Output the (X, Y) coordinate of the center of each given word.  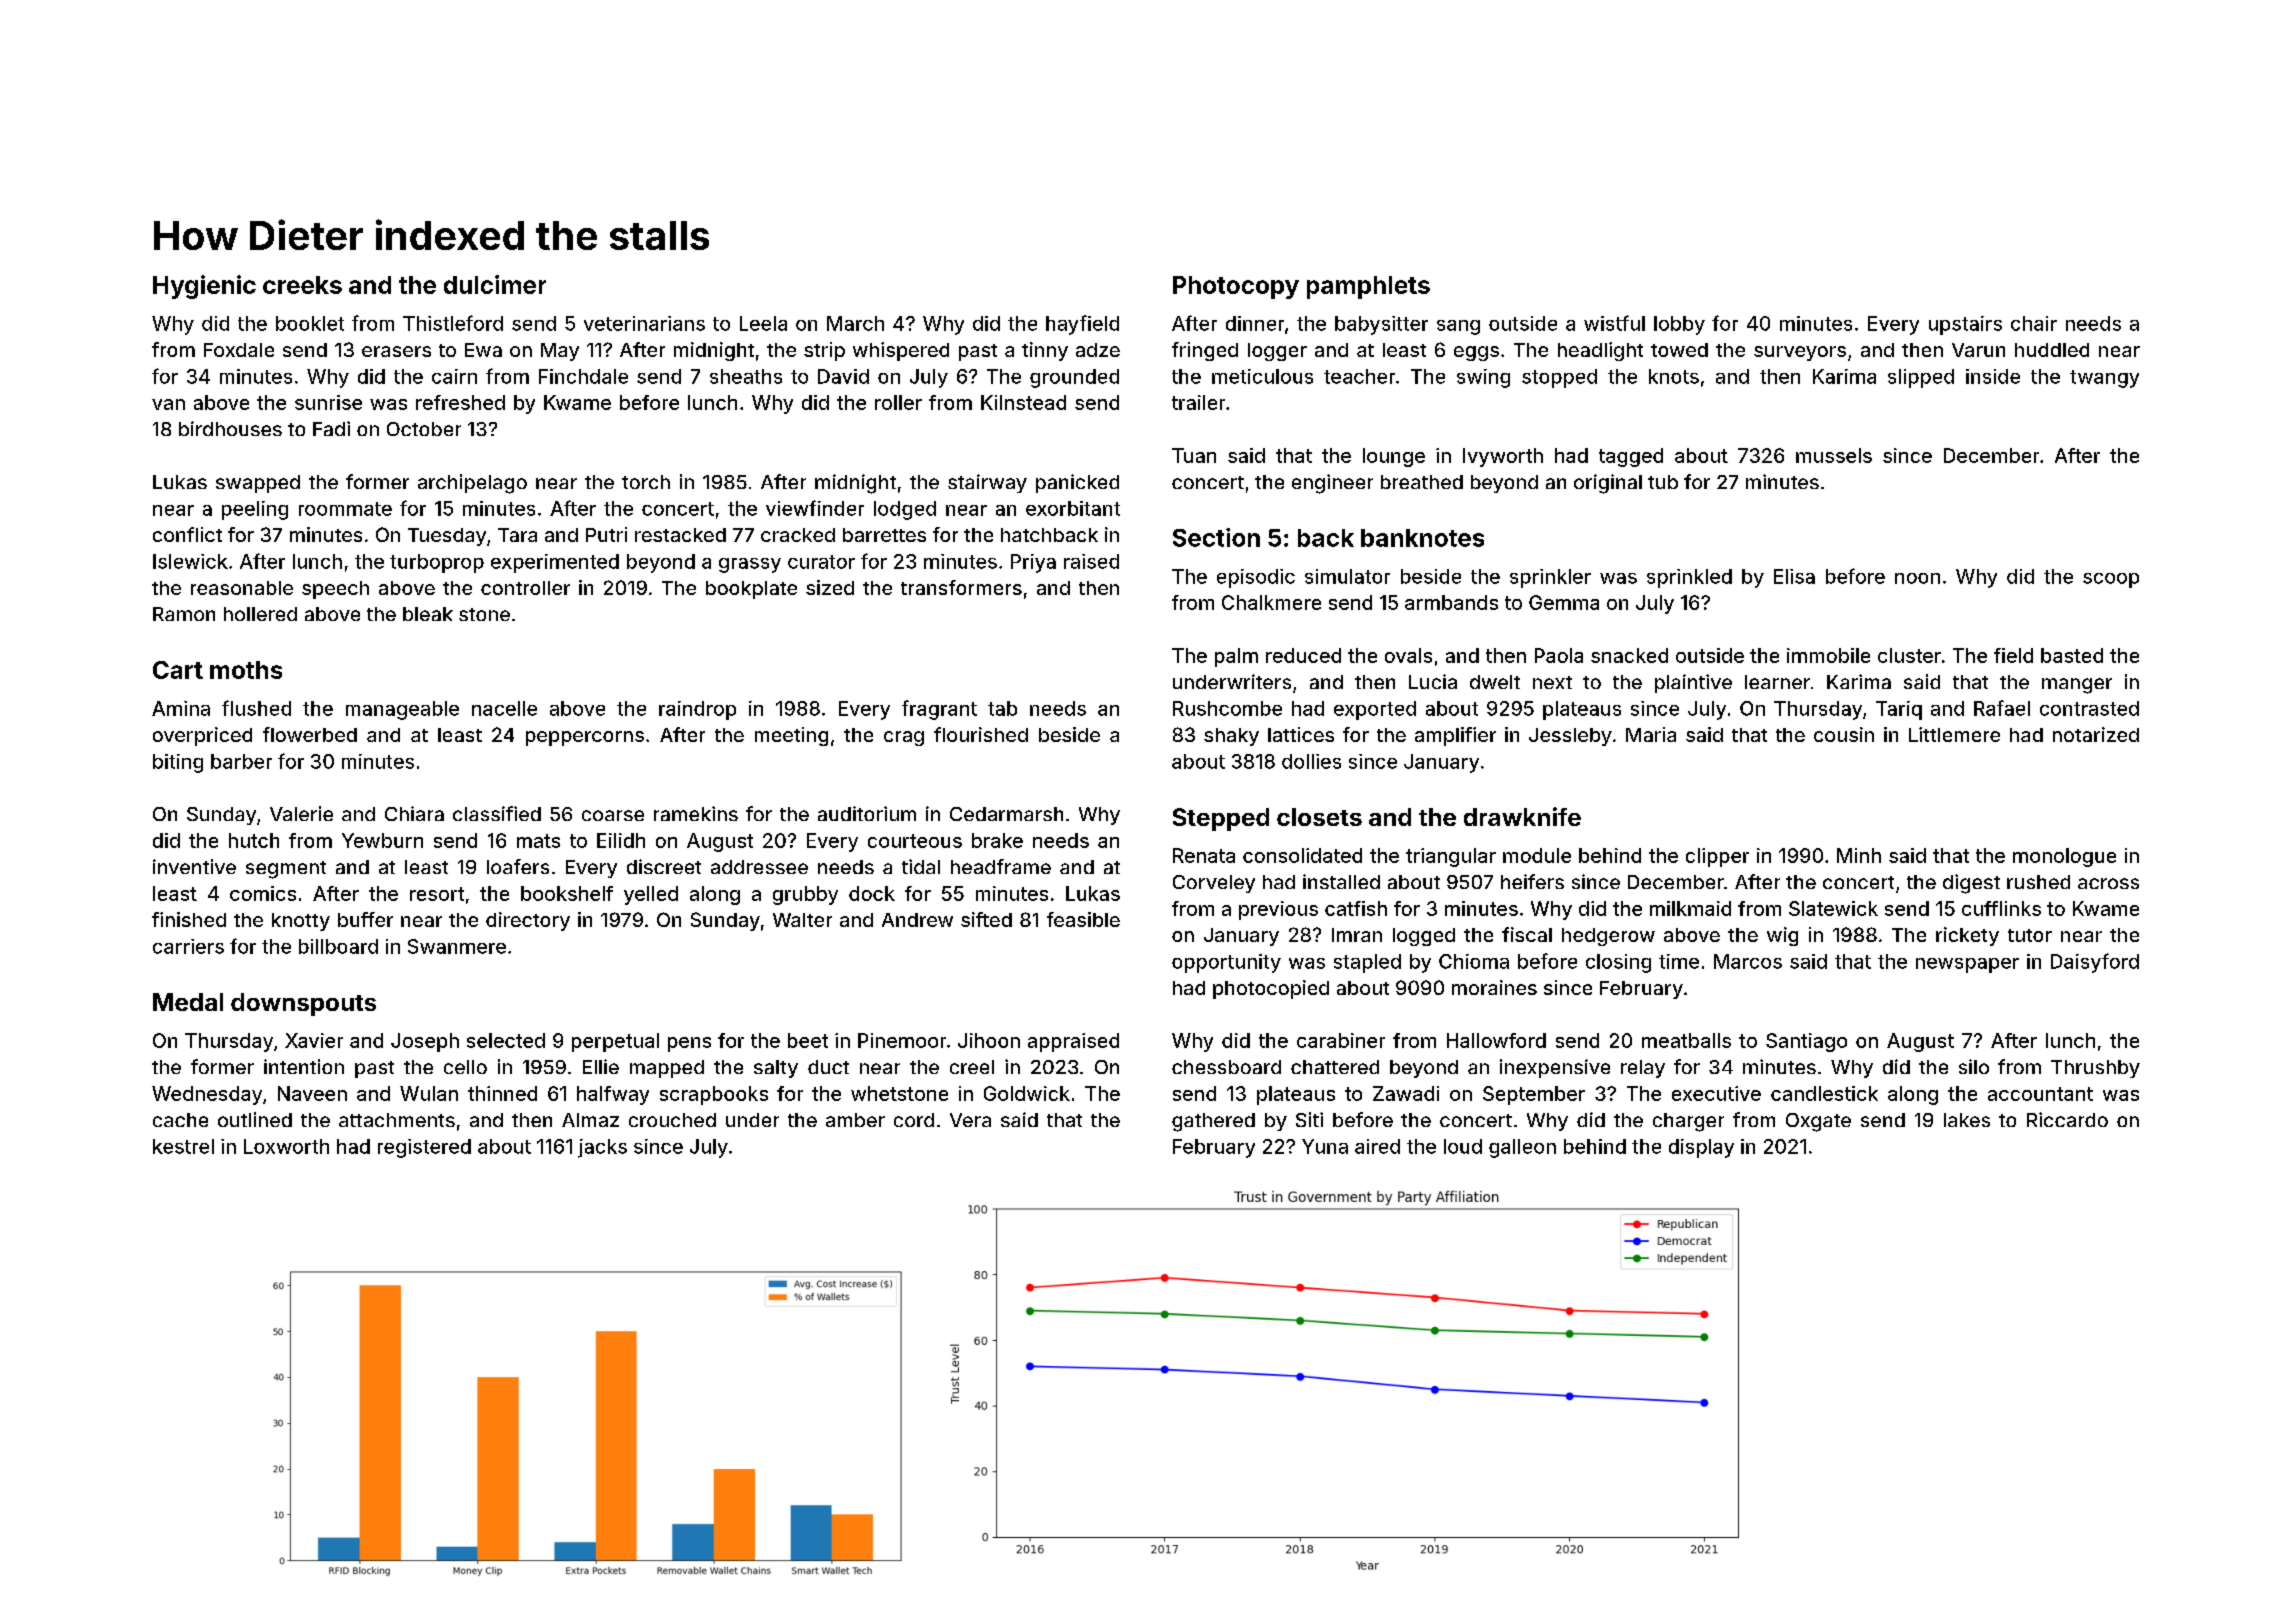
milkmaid (1690, 908)
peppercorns (585, 738)
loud (1463, 1146)
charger (1688, 1122)
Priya (1033, 563)
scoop (2111, 580)
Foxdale (239, 350)
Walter (802, 920)
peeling (255, 510)
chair (2034, 323)
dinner (1255, 323)
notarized (2096, 734)
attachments (397, 1120)
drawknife (1522, 816)
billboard (338, 946)
